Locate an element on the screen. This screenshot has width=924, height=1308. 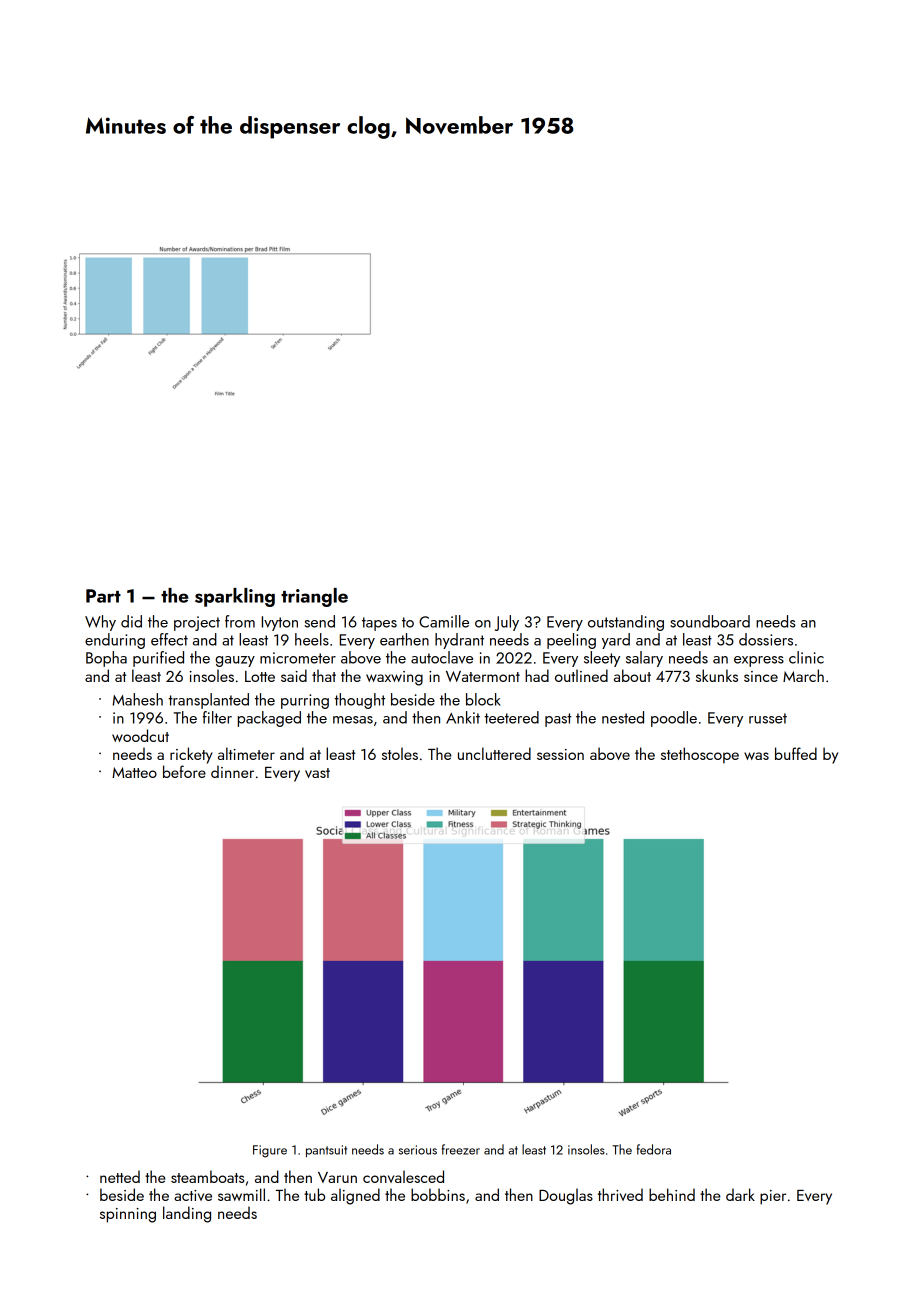
convalesced is located at coordinates (403, 1176).
